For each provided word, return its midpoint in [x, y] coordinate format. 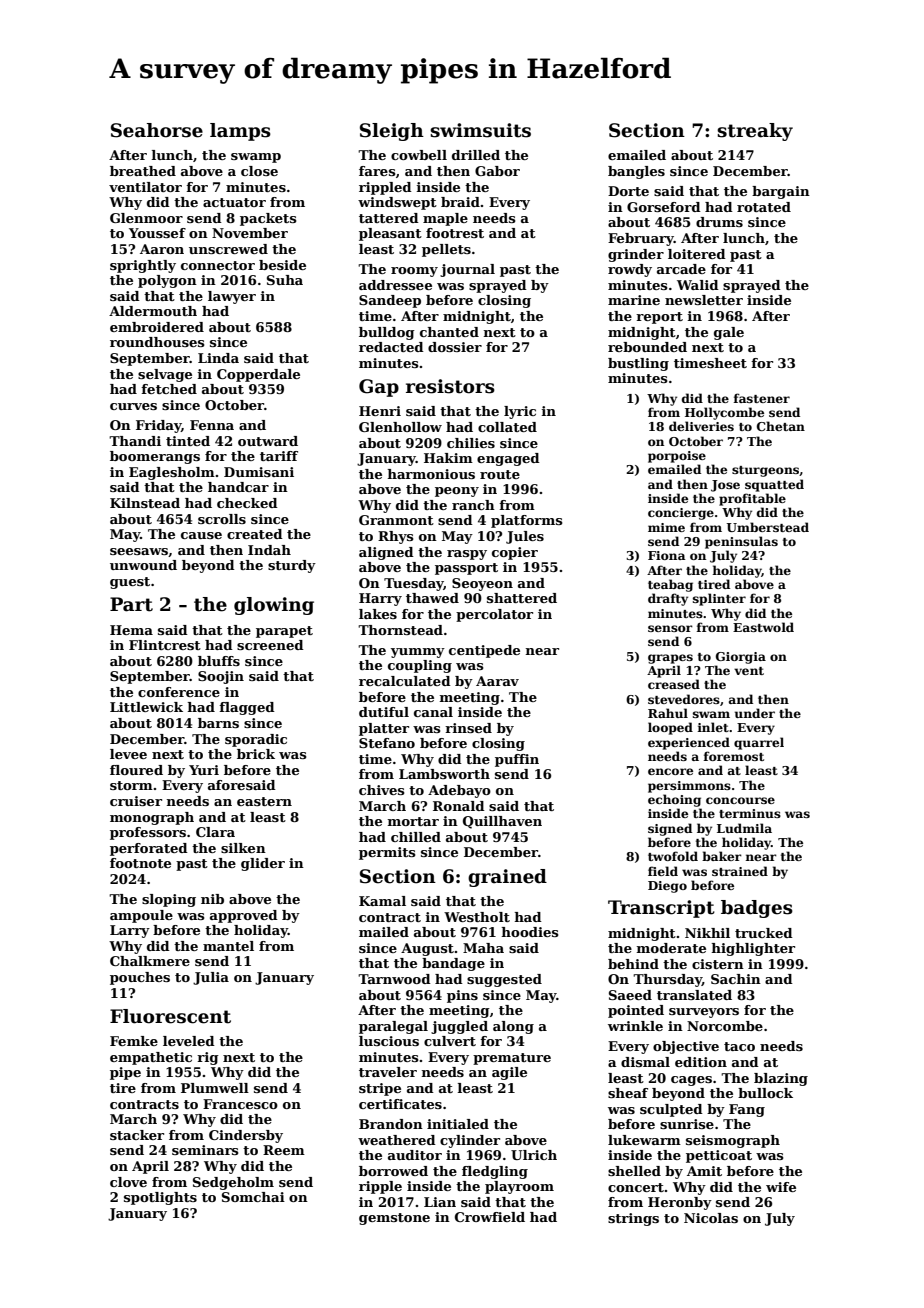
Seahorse [157, 130]
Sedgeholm [233, 1183]
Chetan [781, 426]
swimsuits [480, 130]
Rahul [668, 713]
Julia [211, 978]
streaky [755, 132]
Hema [131, 630]
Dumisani [259, 472]
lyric [520, 412]
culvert [450, 1041]
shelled [634, 1171]
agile [509, 1073]
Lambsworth [444, 774]
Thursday [667, 980]
